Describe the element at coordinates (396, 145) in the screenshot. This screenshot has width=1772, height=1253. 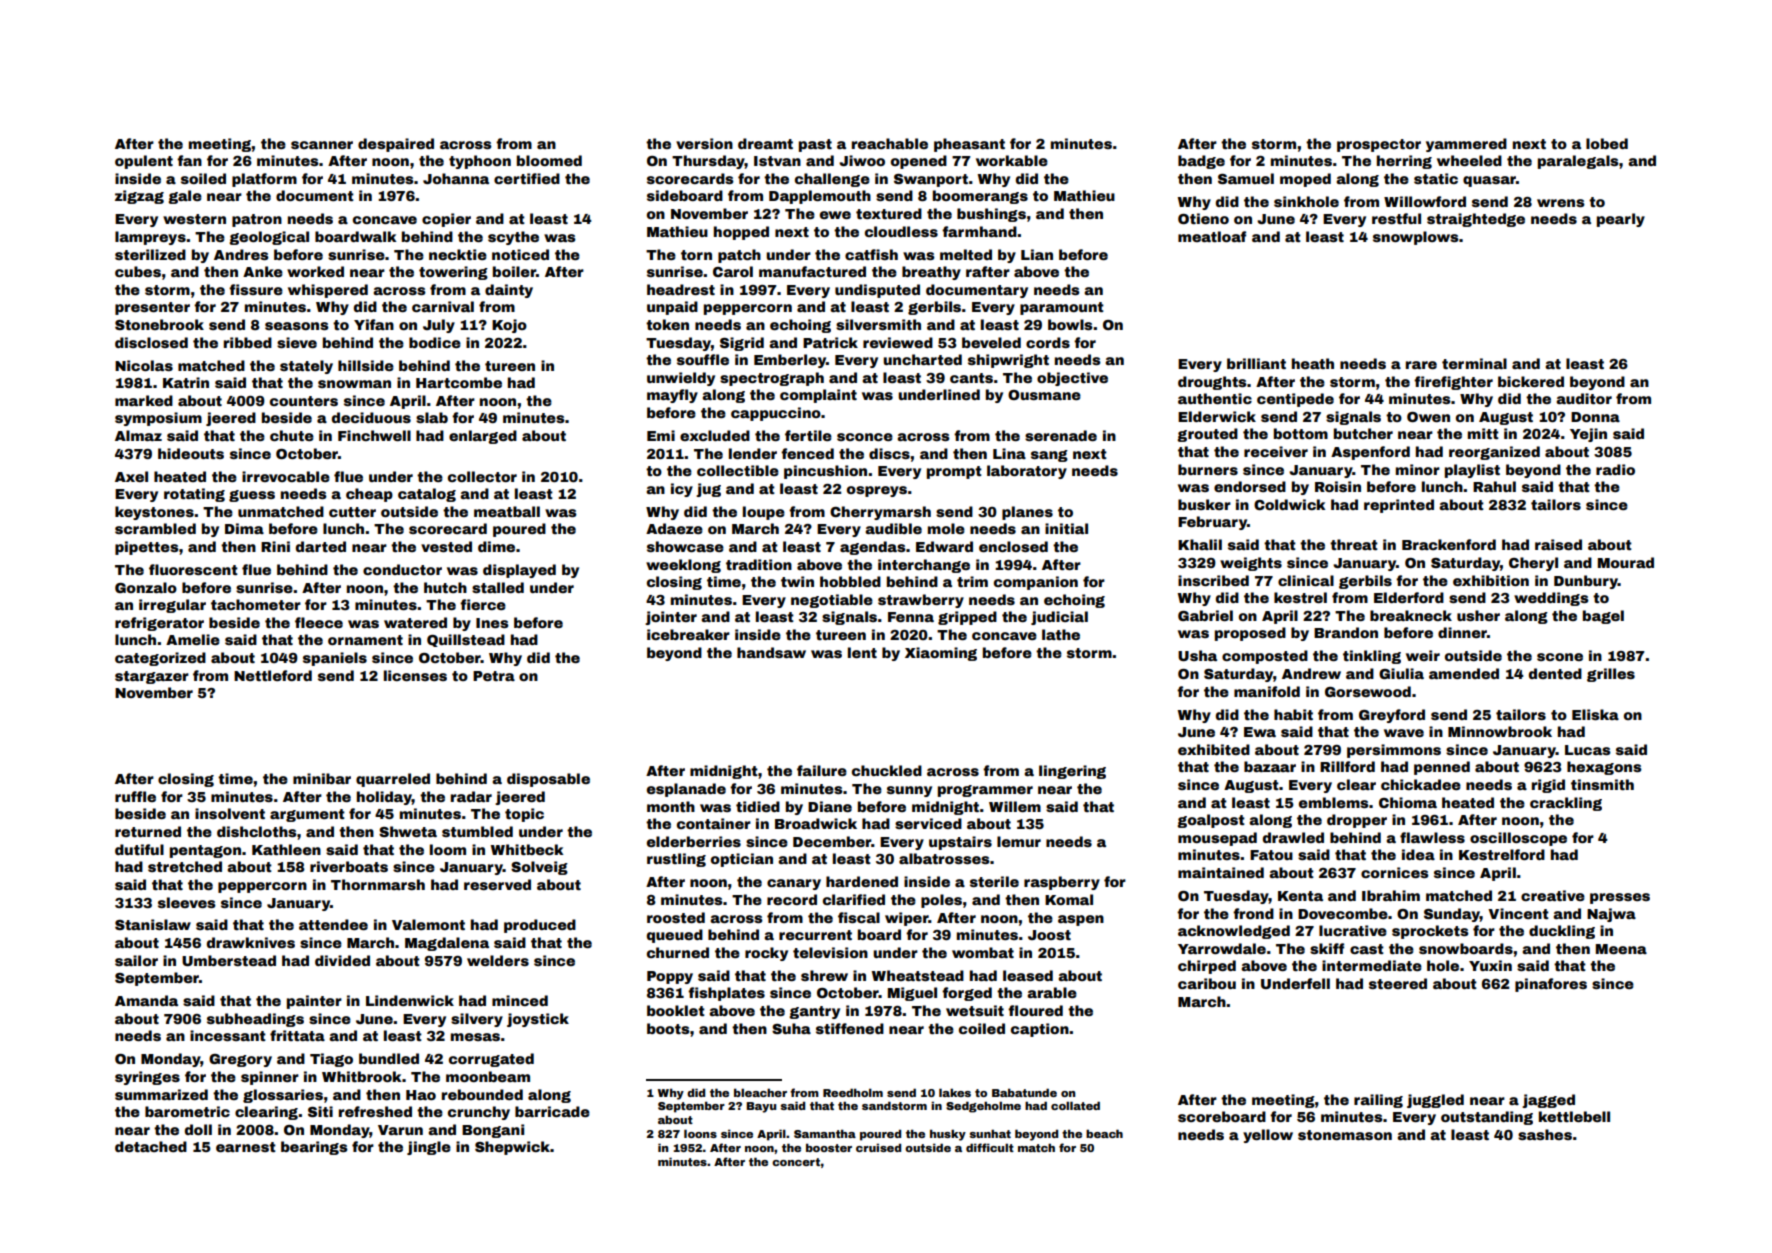
I see `despaired` at that location.
